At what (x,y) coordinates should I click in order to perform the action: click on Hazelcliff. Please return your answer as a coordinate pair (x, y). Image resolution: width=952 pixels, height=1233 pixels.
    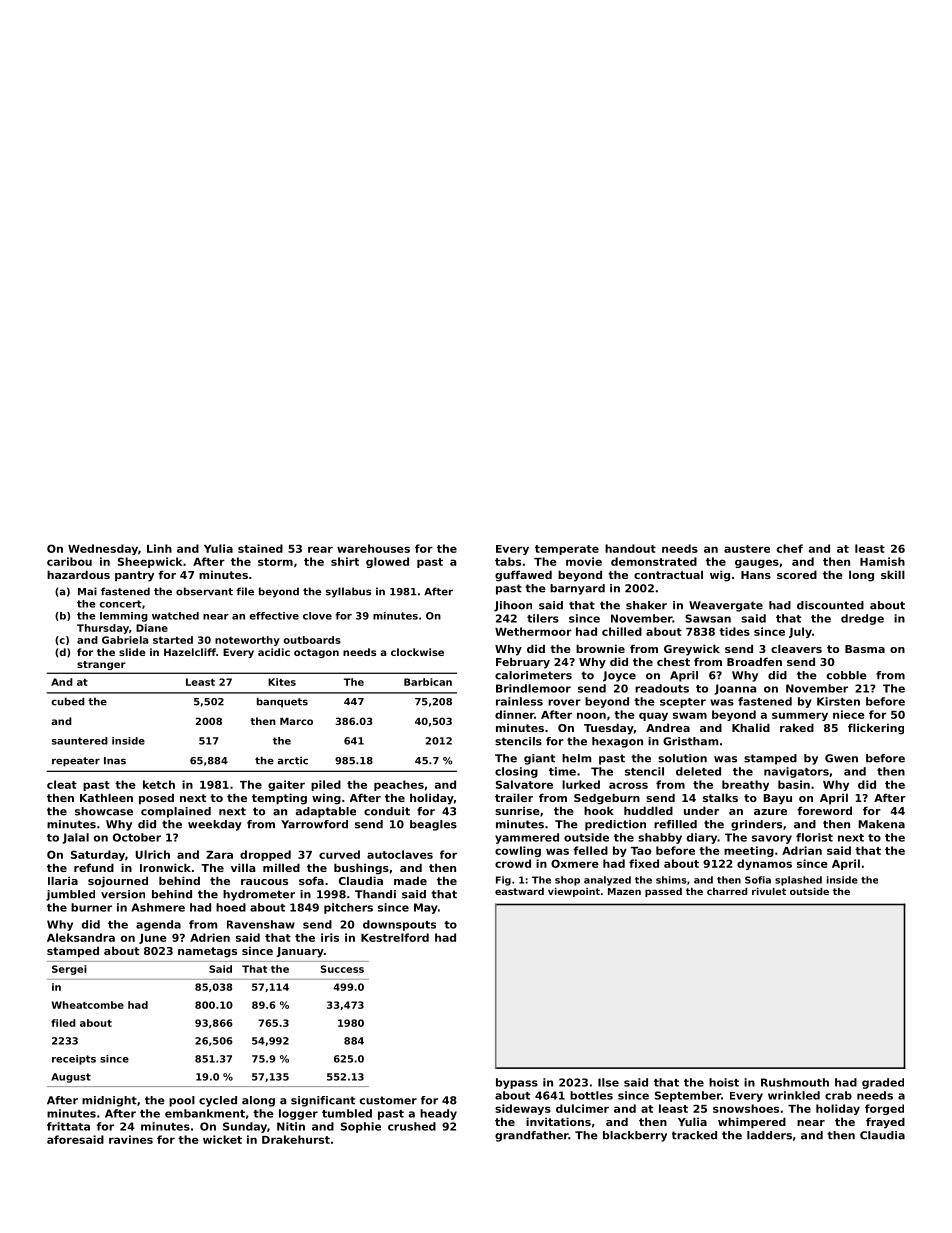
    Looking at the image, I should click on (190, 652).
